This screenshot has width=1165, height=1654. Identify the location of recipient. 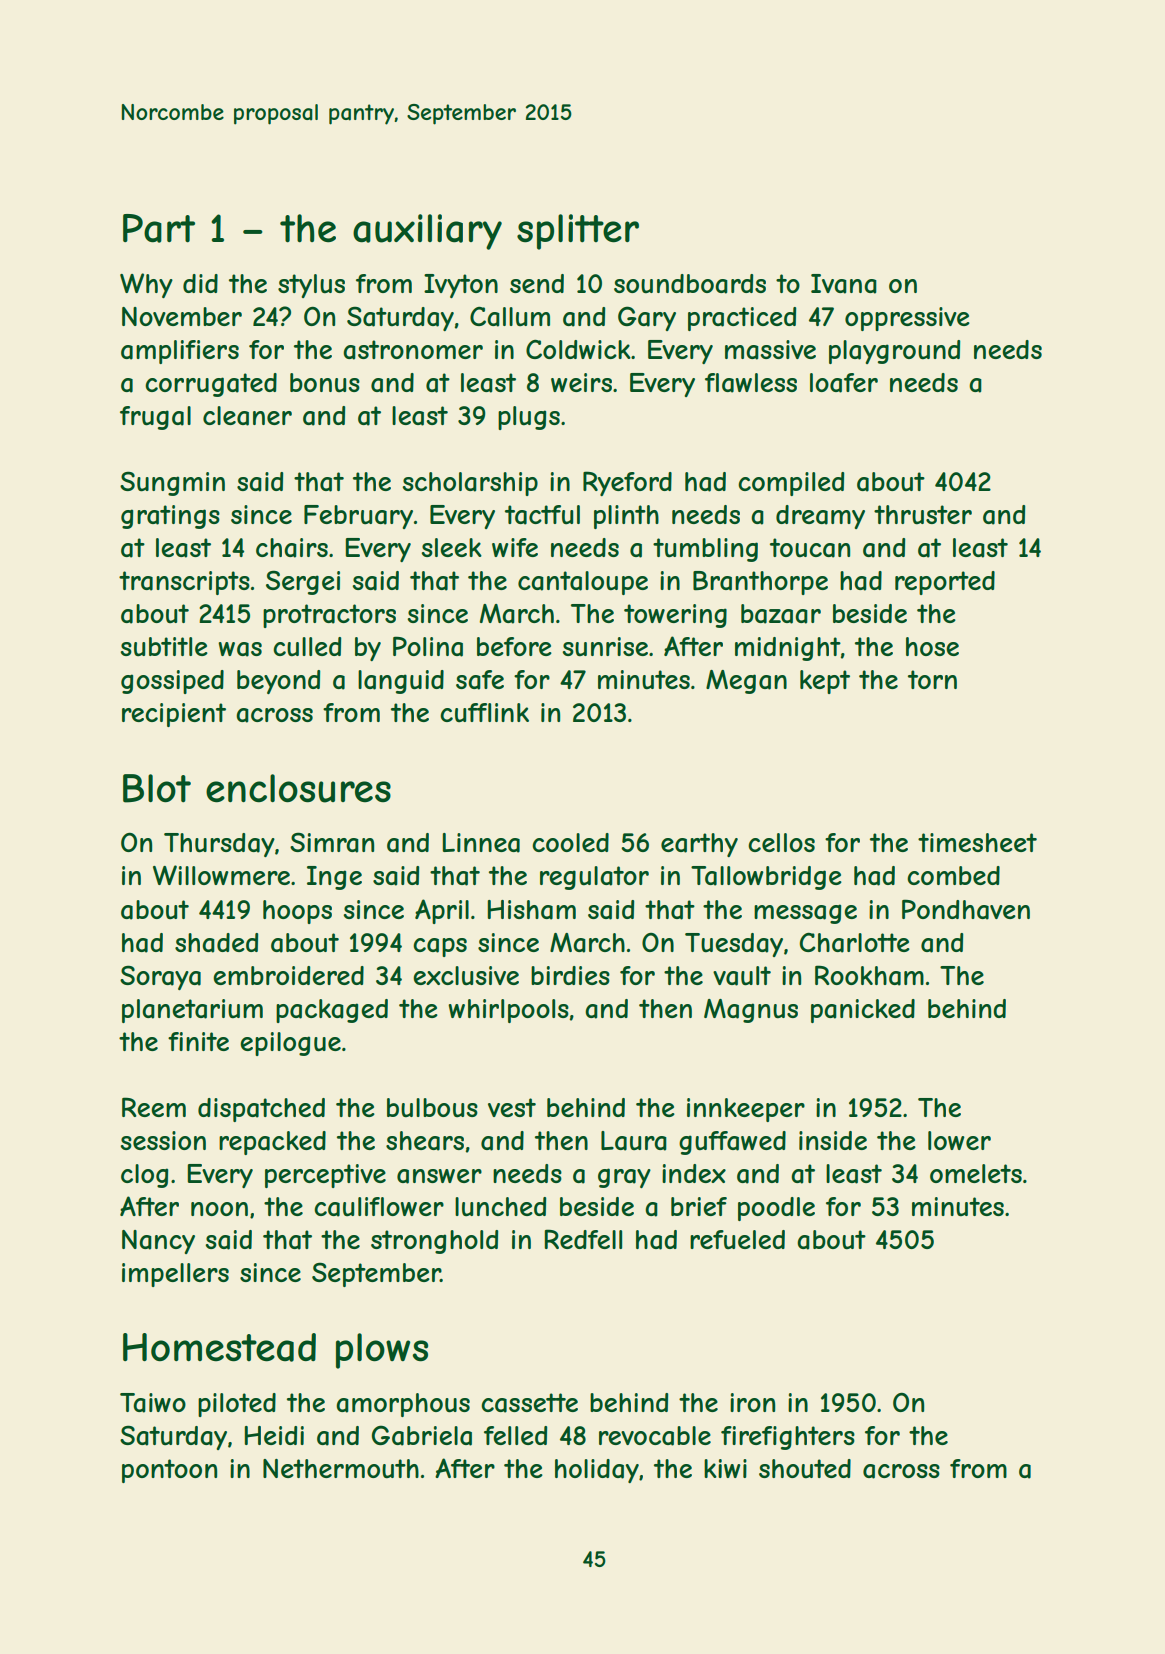
(174, 715).
